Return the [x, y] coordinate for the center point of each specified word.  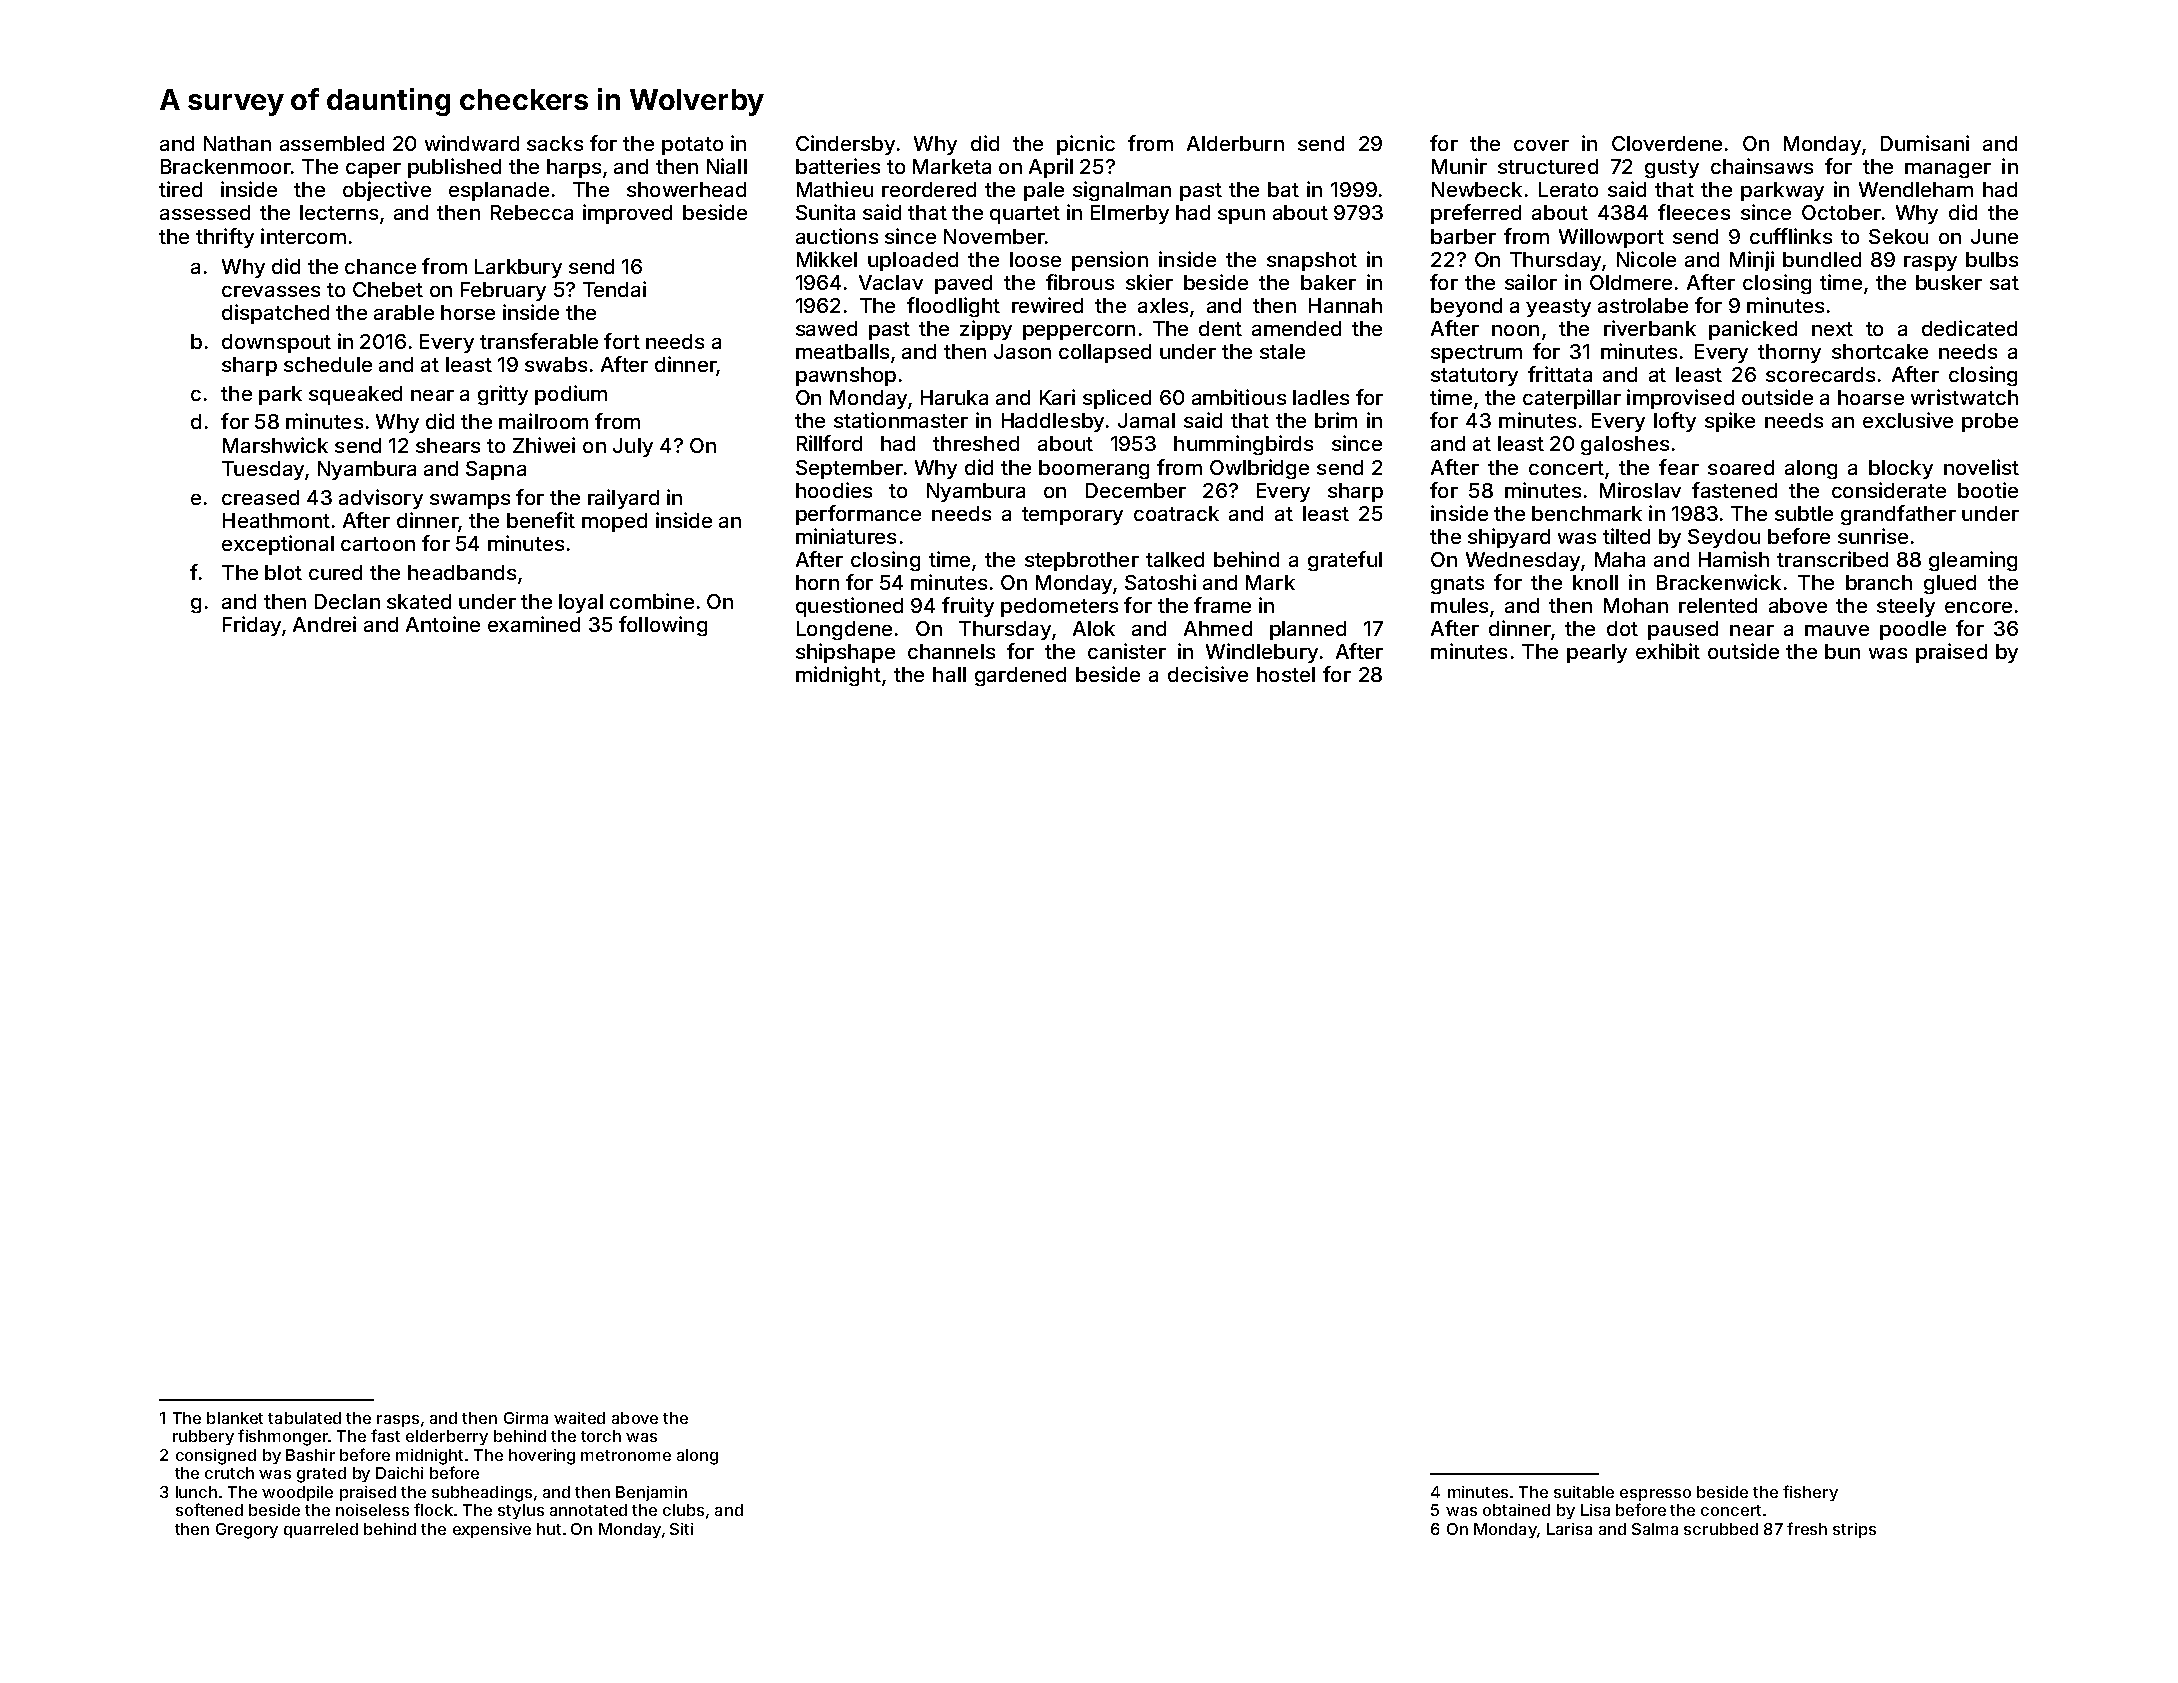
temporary [1072, 516]
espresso [1655, 1495]
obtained [1516, 1510]
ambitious [1239, 397]
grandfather [1898, 515]
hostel [1286, 674]
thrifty [225, 238]
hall [949, 674]
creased [260, 497]
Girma [526, 1418]
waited [579, 1418]
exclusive [1908, 420]
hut [549, 1529]
